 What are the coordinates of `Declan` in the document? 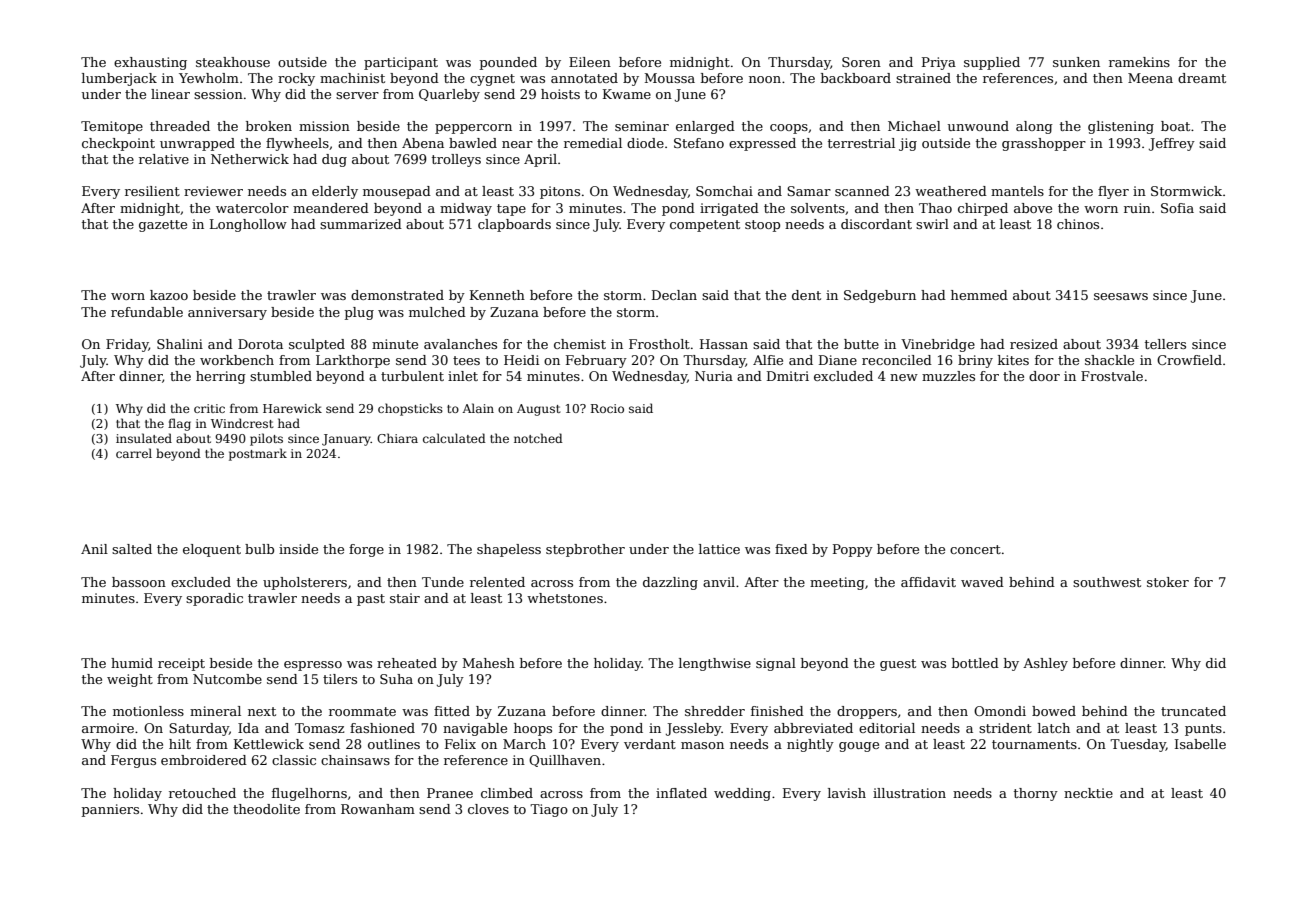 It's located at (674, 295).
